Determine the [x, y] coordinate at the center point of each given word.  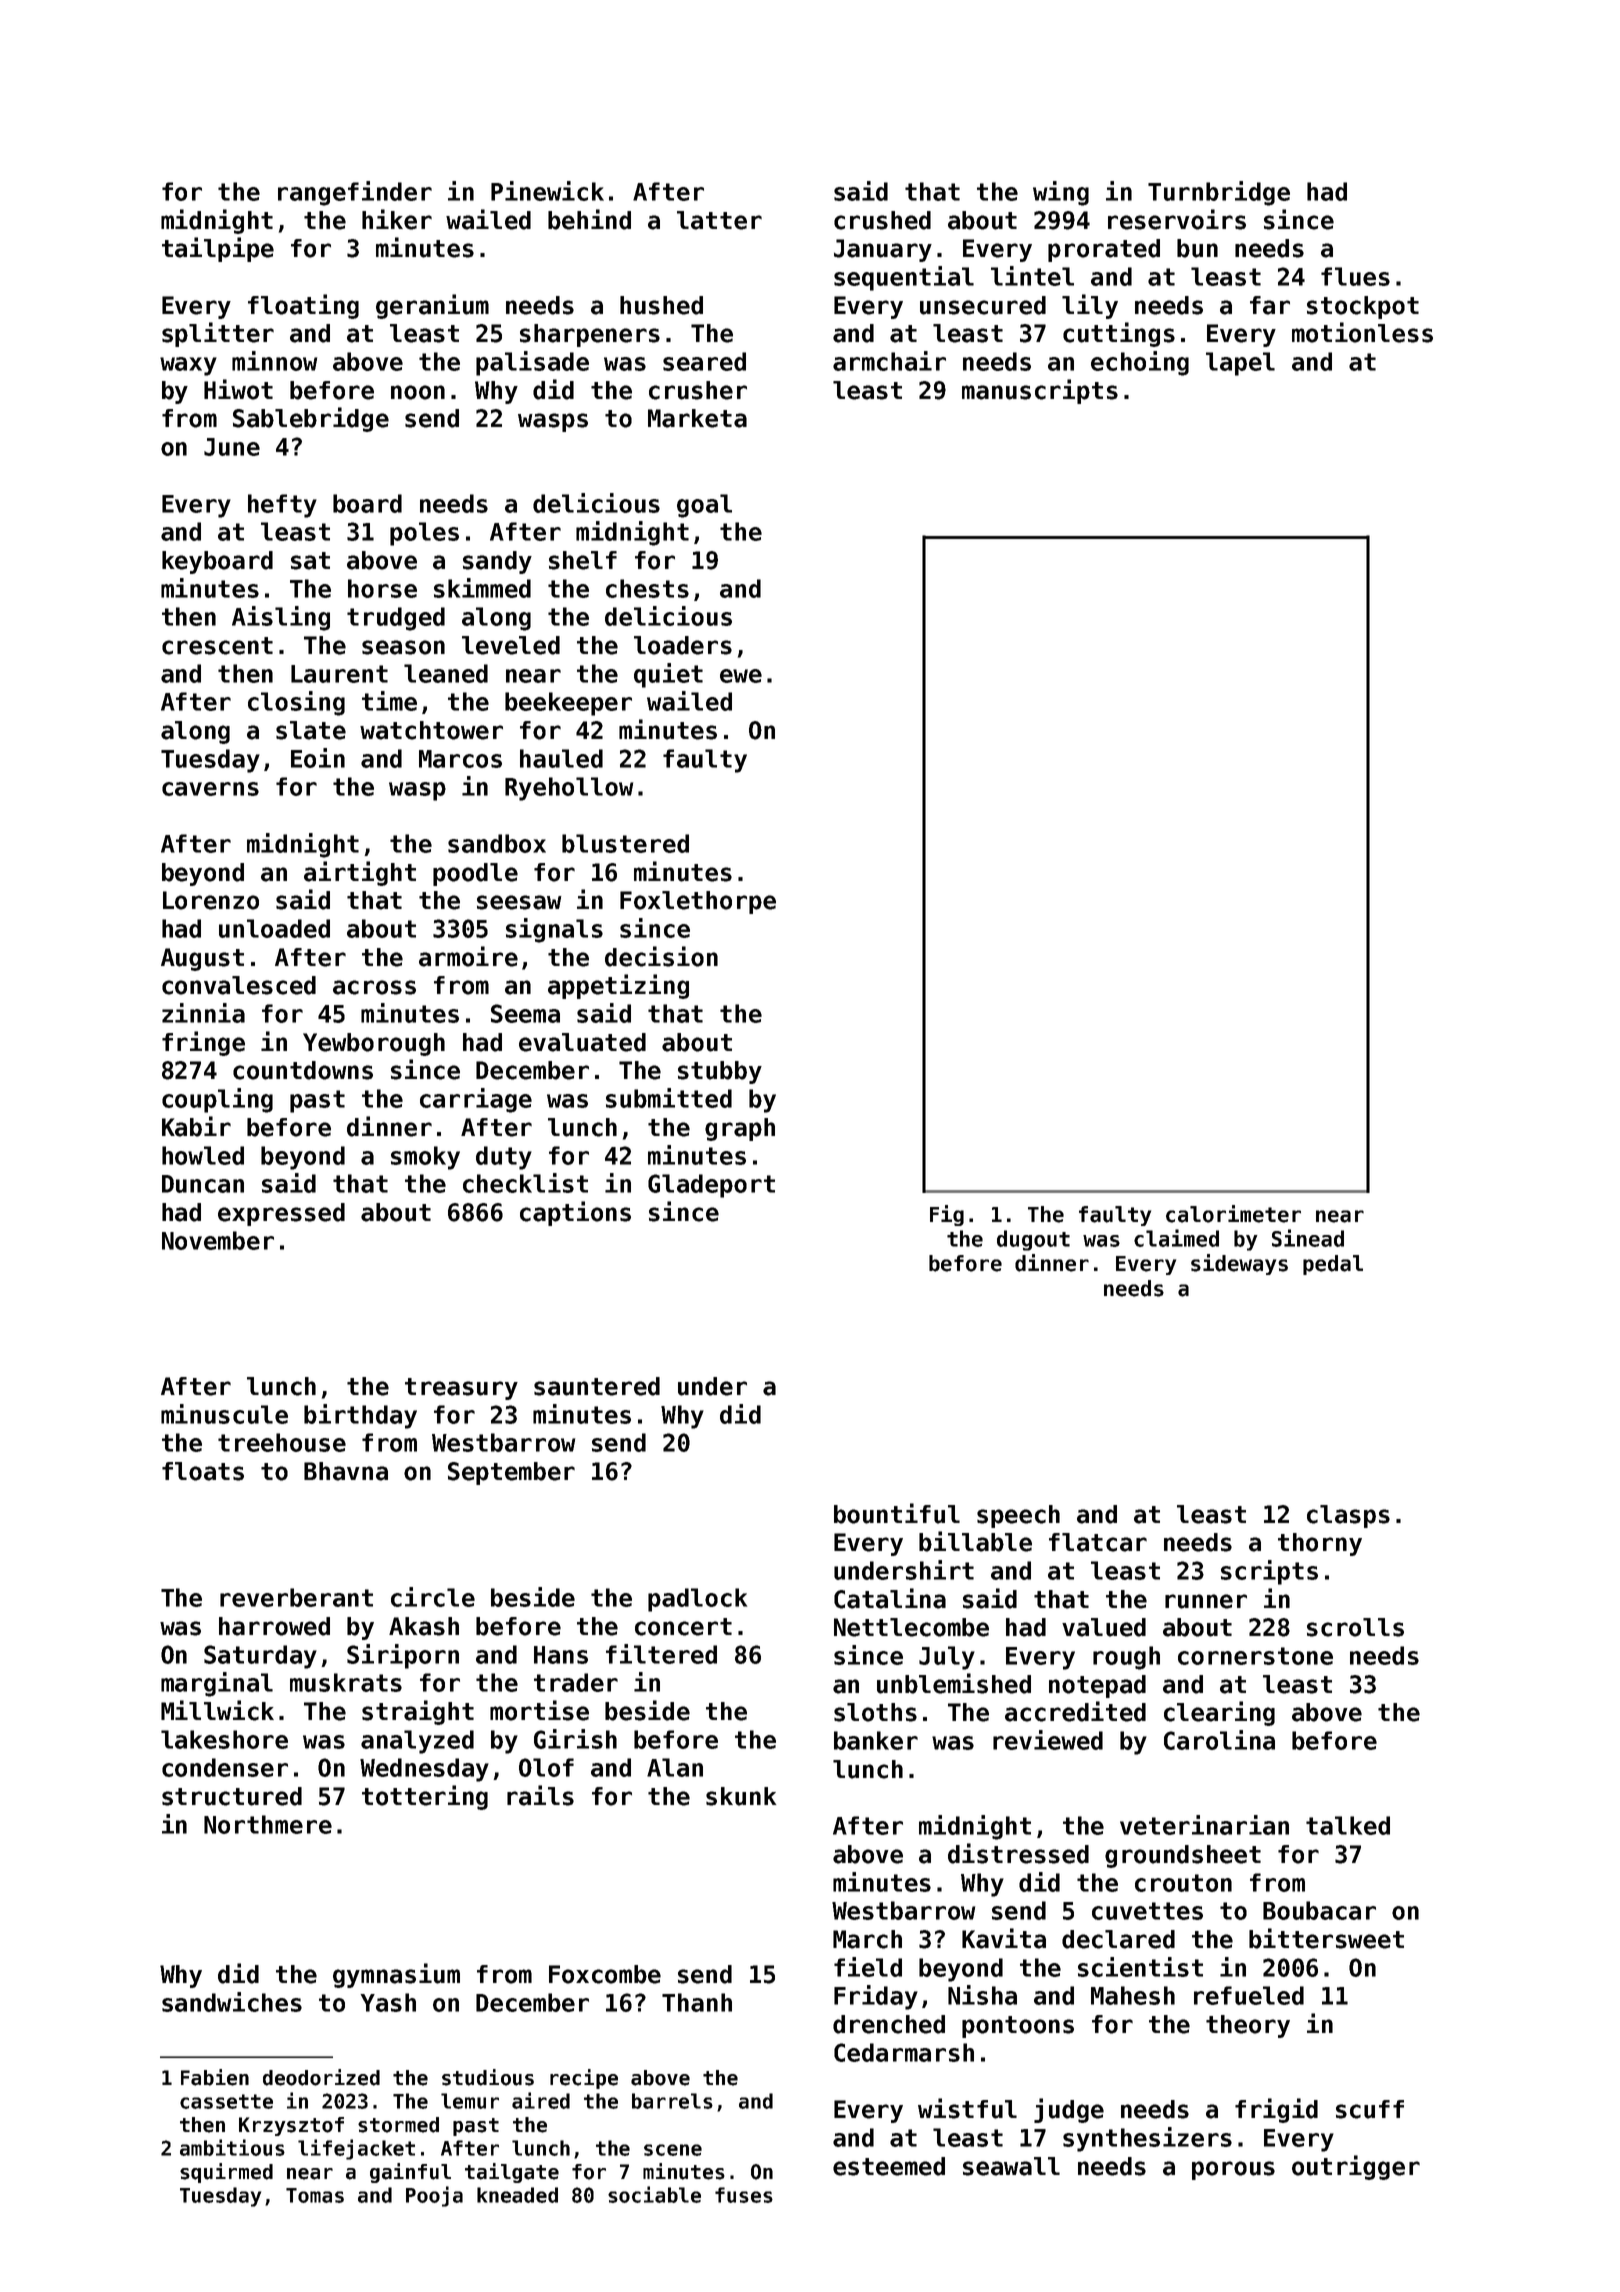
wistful [967, 2108]
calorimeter [1233, 1214]
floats [203, 1471]
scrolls [1355, 1627]
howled [203, 1155]
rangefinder [355, 193]
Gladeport [711, 1186]
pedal [1333, 1265]
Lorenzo [211, 900]
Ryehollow [569, 789]
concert [683, 1627]
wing [1061, 193]
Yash [388, 2002]
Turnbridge [1219, 193]
